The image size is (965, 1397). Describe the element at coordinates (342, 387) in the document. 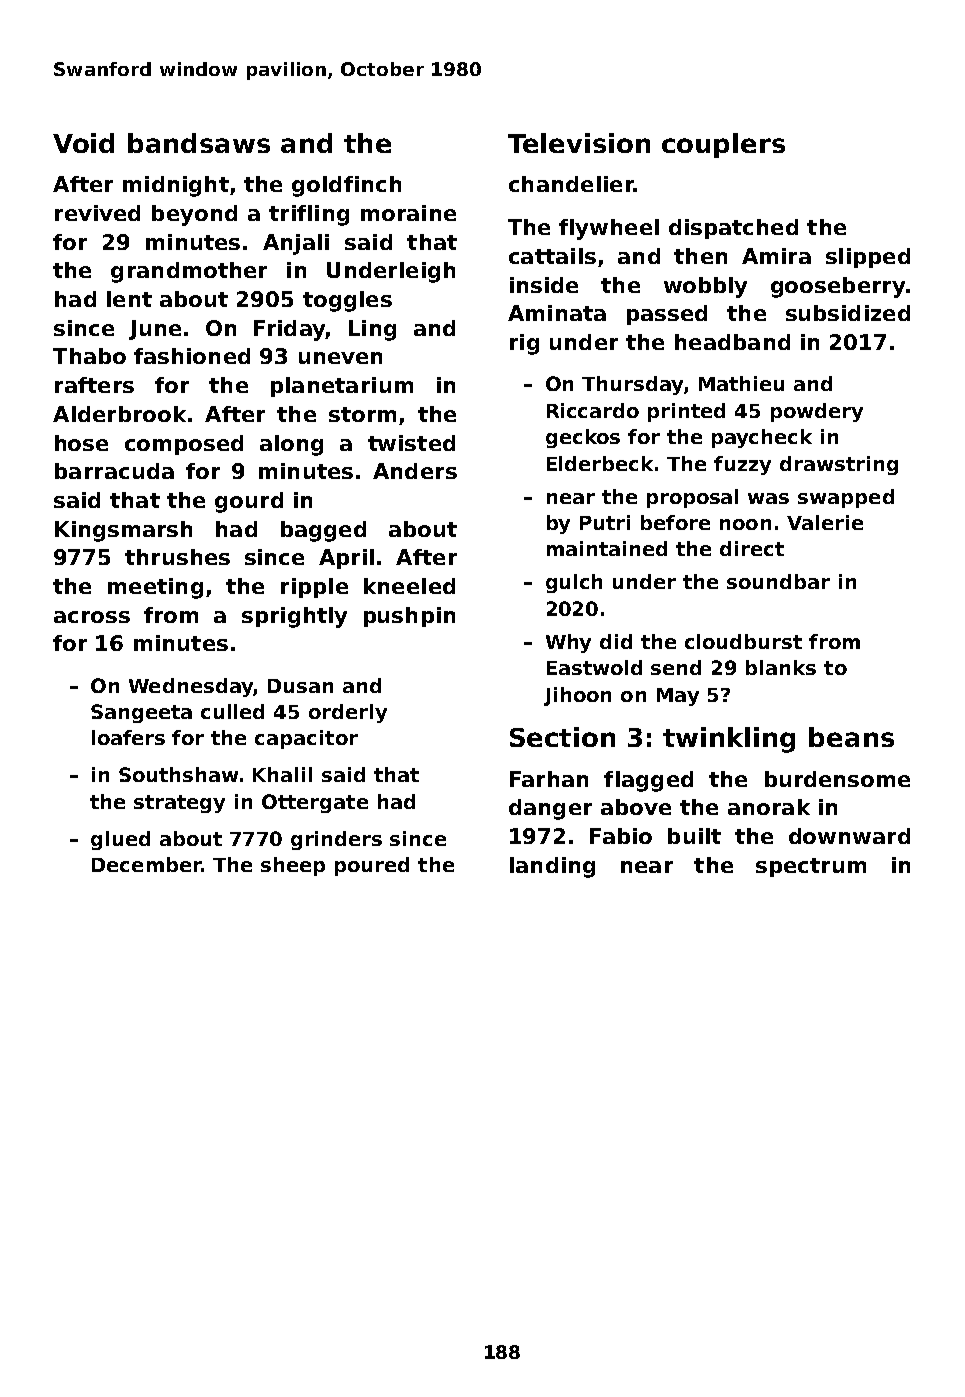

I see `planetarium` at that location.
